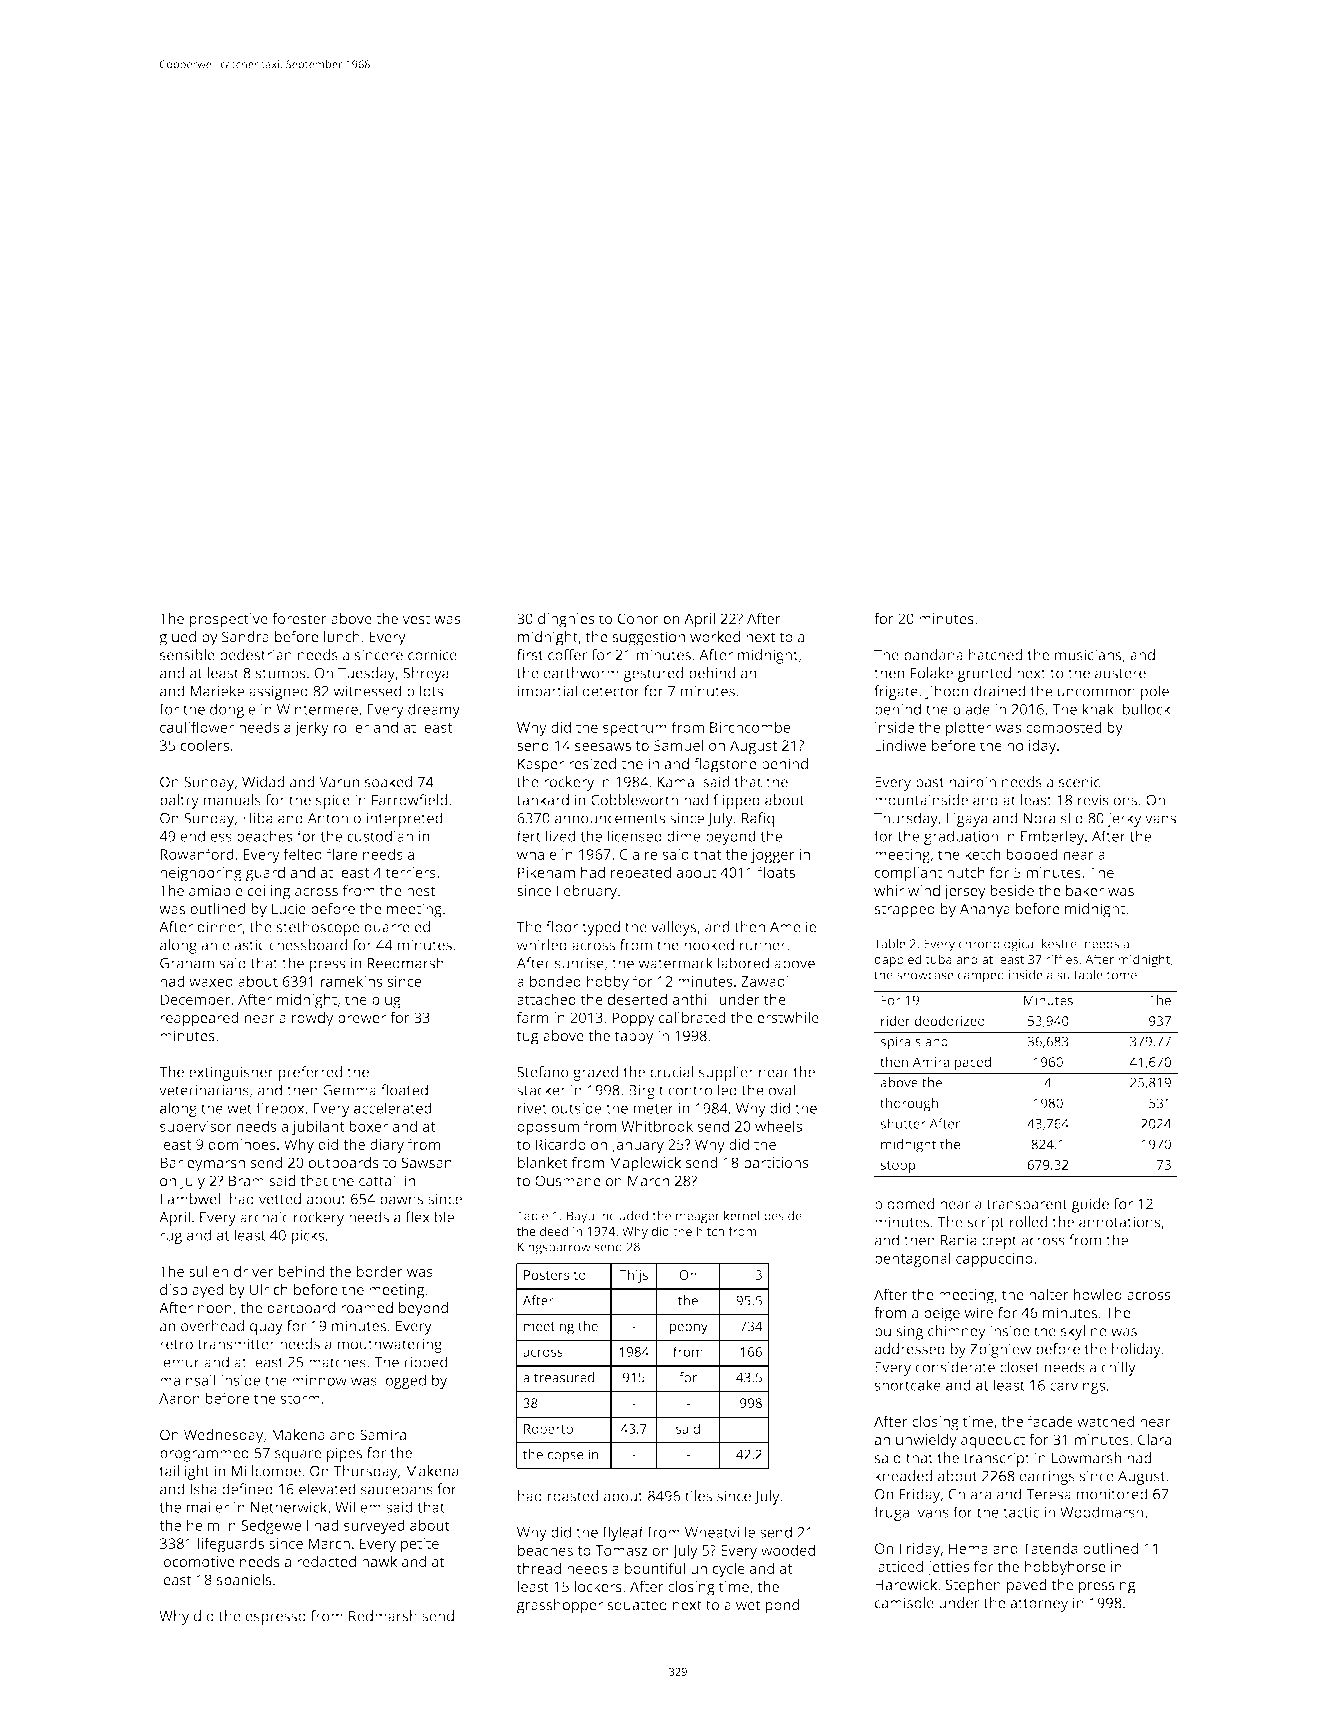 The height and width of the screenshot is (1730, 1337). What do you see at coordinates (244, 1581) in the screenshot?
I see `spaniels` at bounding box center [244, 1581].
